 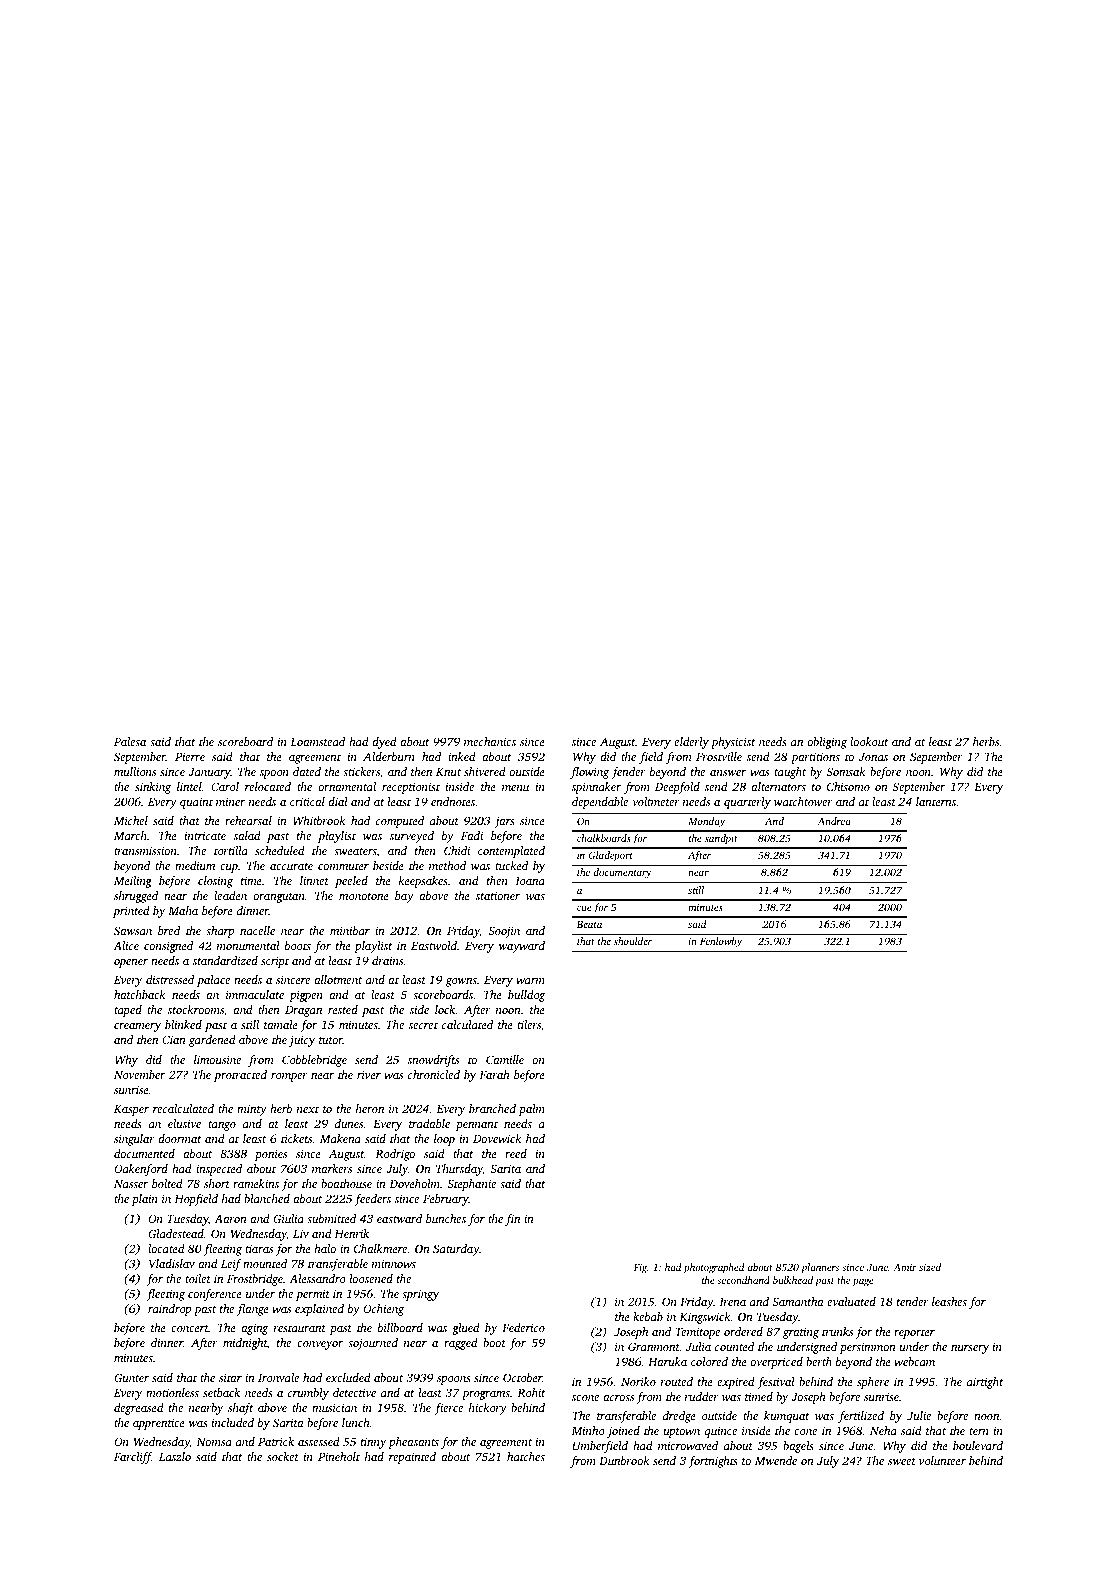 I want to click on Farcliff, so click(x=133, y=1458).
